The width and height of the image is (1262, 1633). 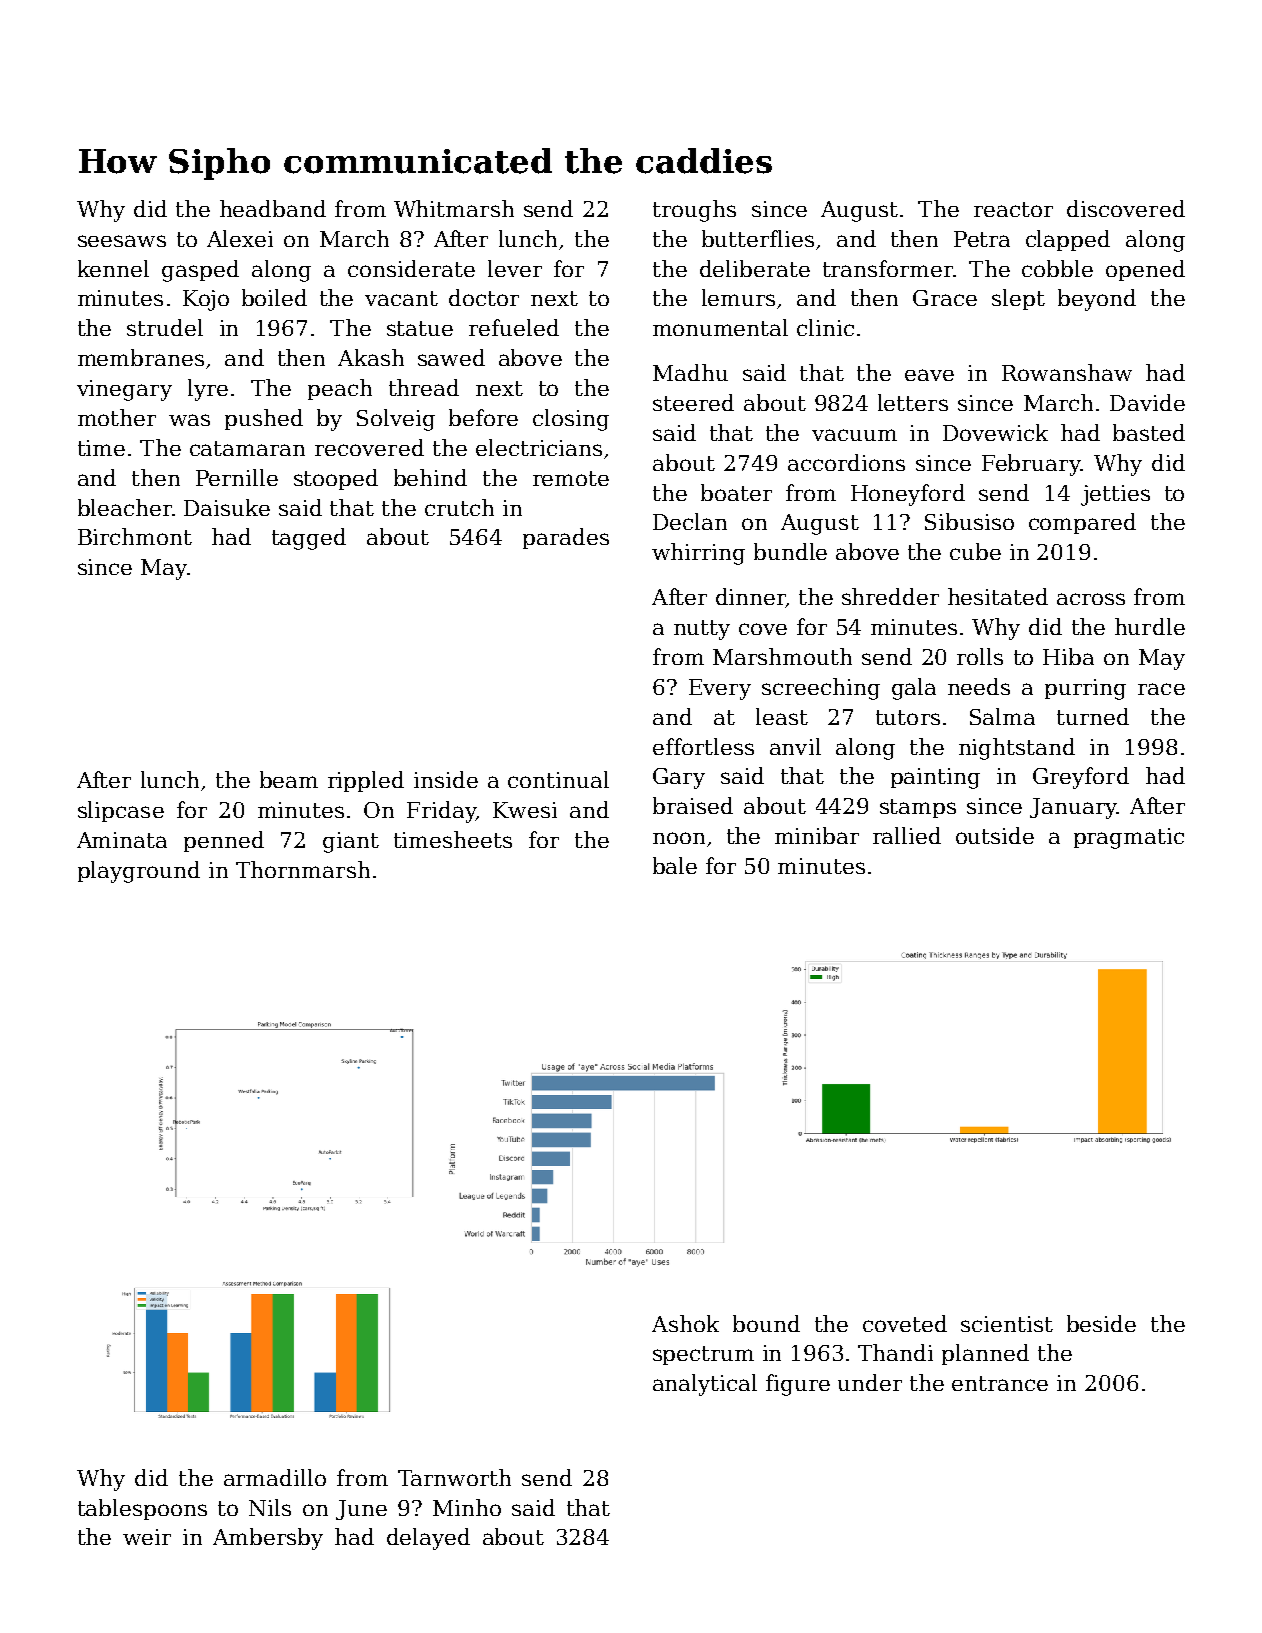 I want to click on turned, so click(x=1093, y=716).
